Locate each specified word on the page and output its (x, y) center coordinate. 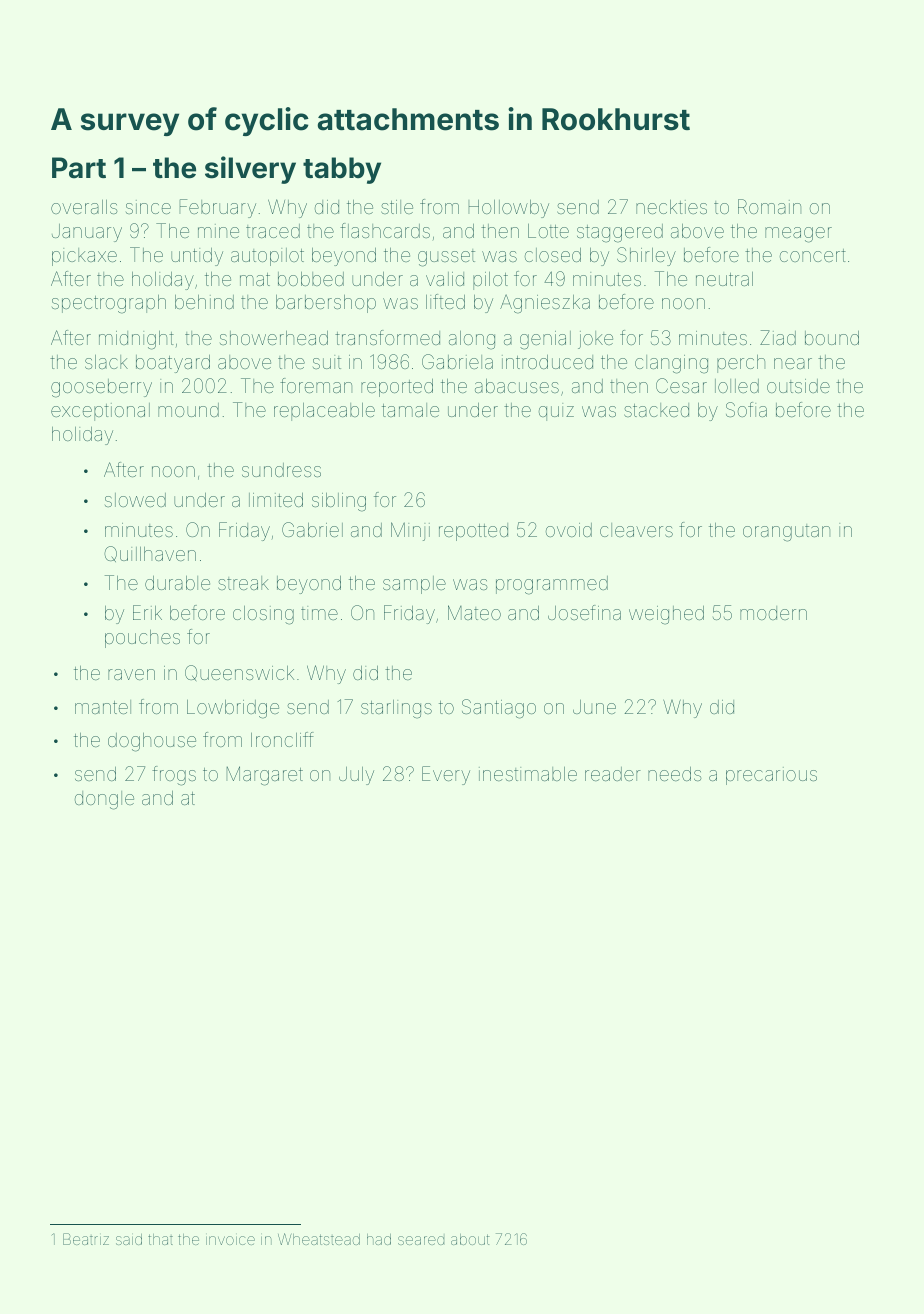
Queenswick (239, 673)
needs (675, 774)
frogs (174, 776)
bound (832, 338)
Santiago (499, 709)
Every (446, 775)
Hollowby (508, 209)
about (470, 1239)
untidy (197, 257)
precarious (771, 776)
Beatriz (86, 1239)
